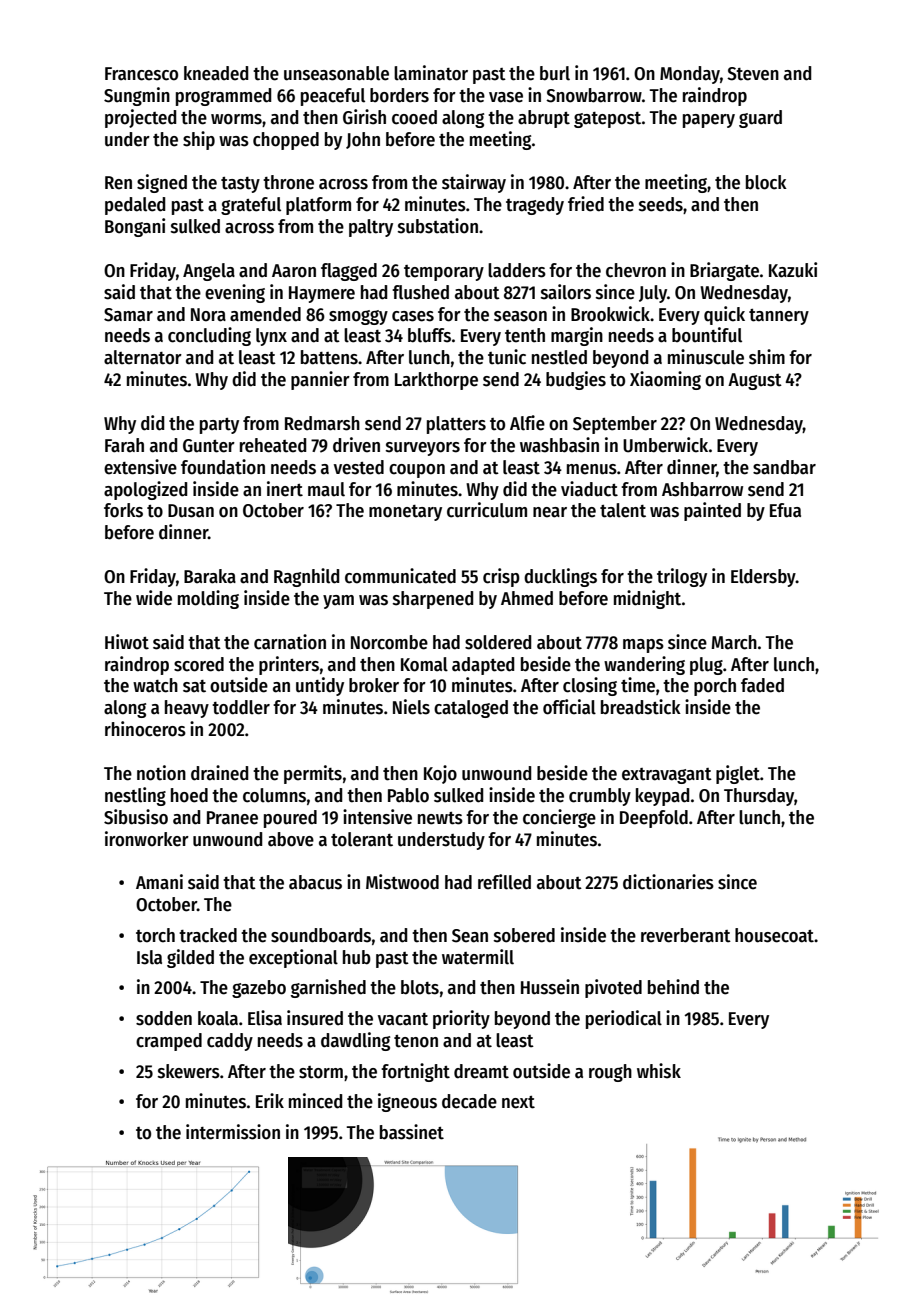 The image size is (924, 1314). I want to click on Niels, so click(411, 707).
